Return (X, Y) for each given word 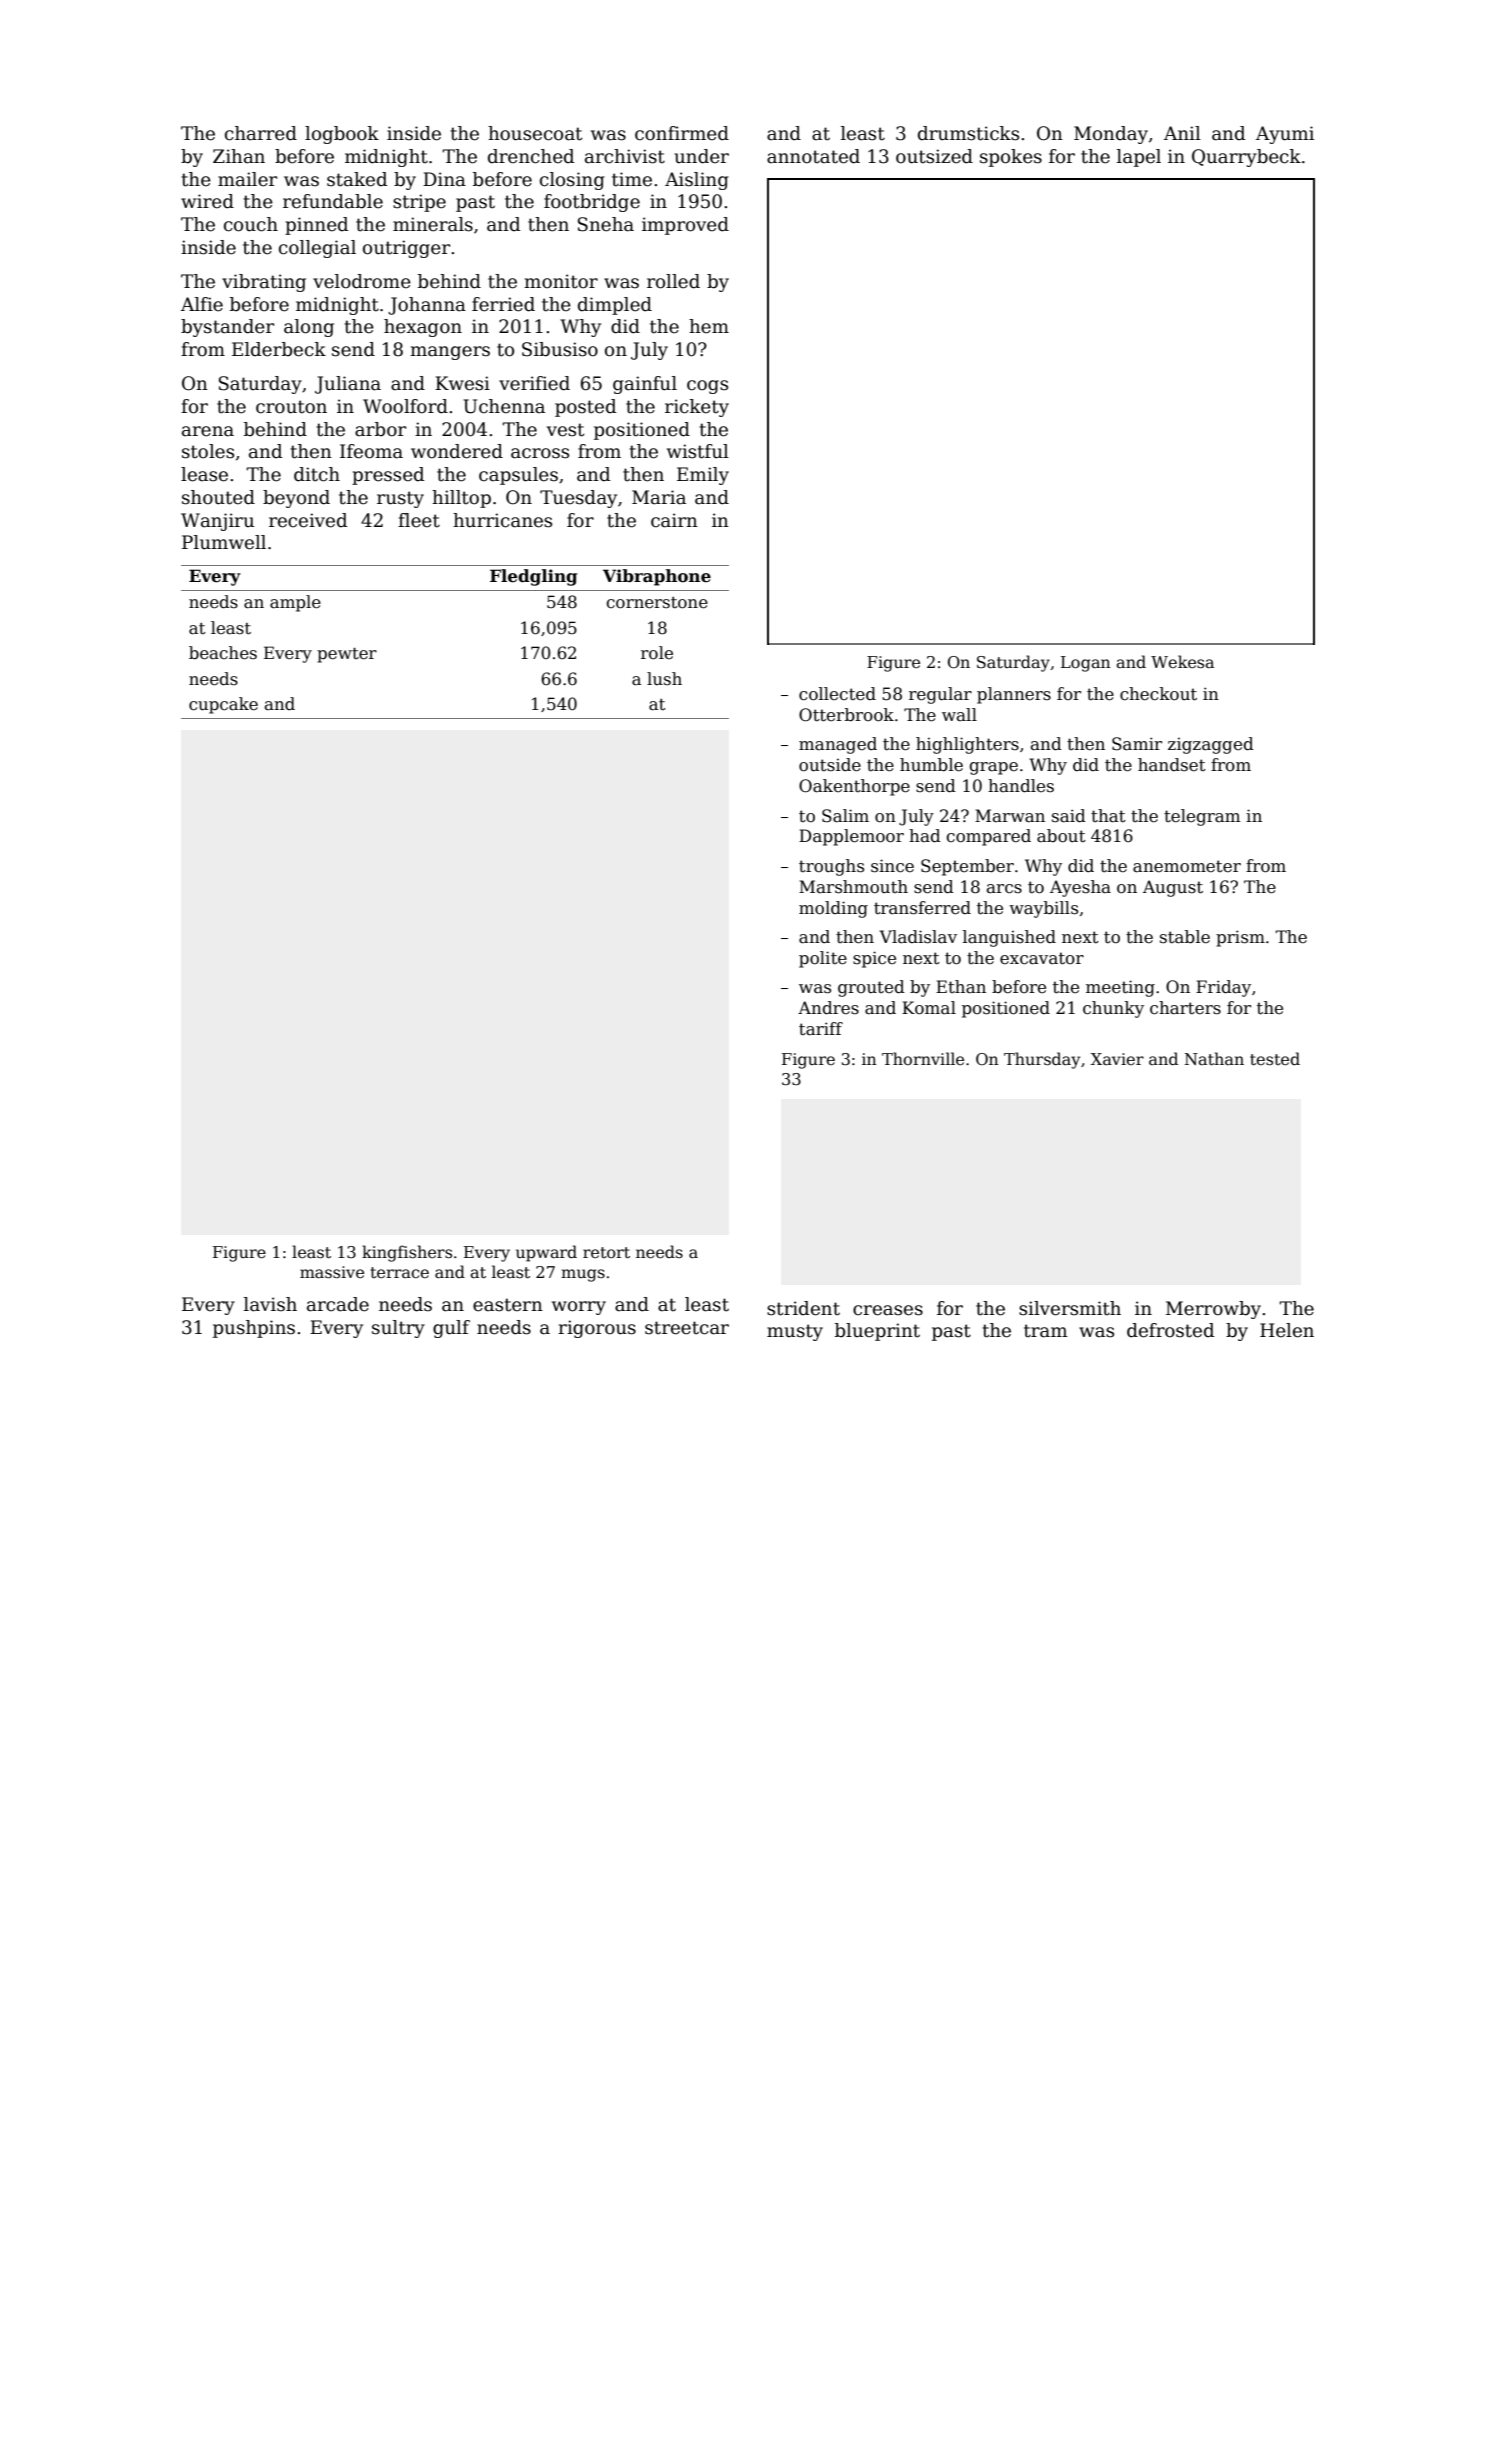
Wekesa (1182, 661)
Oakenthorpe (854, 787)
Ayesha (1080, 888)
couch (251, 224)
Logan (1086, 664)
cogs (707, 387)
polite (823, 959)
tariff (821, 1029)
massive (332, 1272)
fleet (419, 520)
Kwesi (462, 383)
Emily (703, 476)
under (701, 156)
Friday (1223, 988)
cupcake (223, 705)
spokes (1011, 158)
